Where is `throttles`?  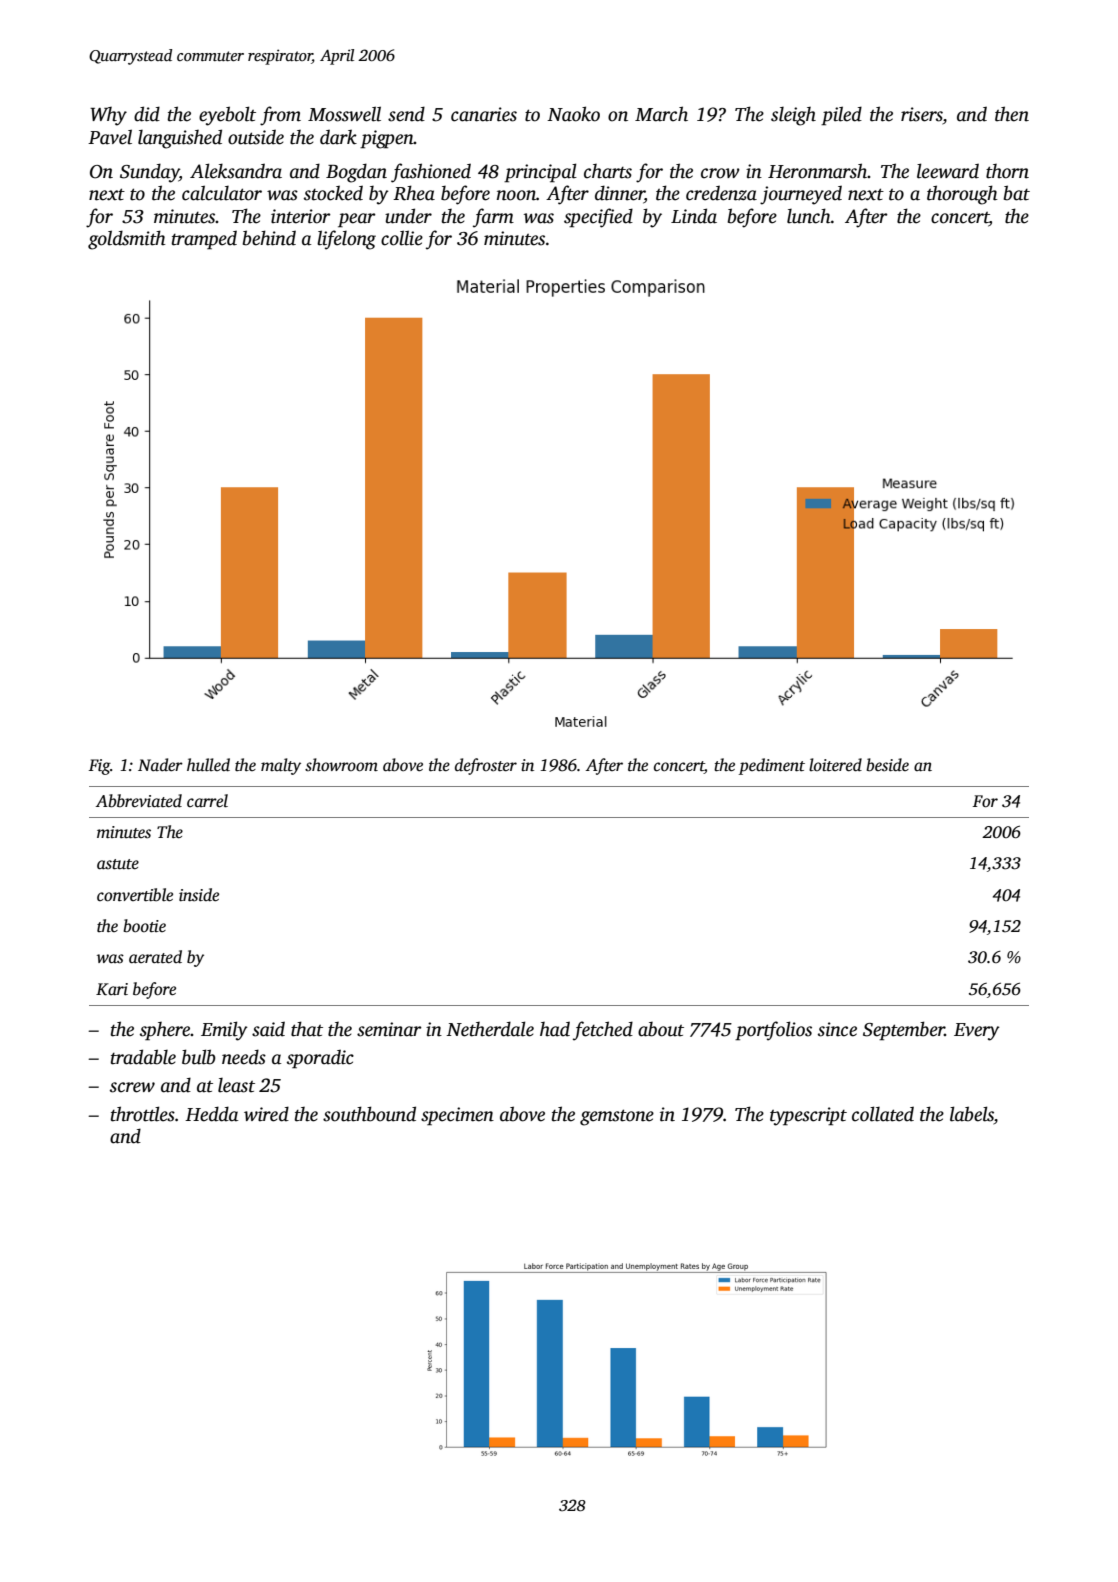 throttles is located at coordinates (143, 1114).
